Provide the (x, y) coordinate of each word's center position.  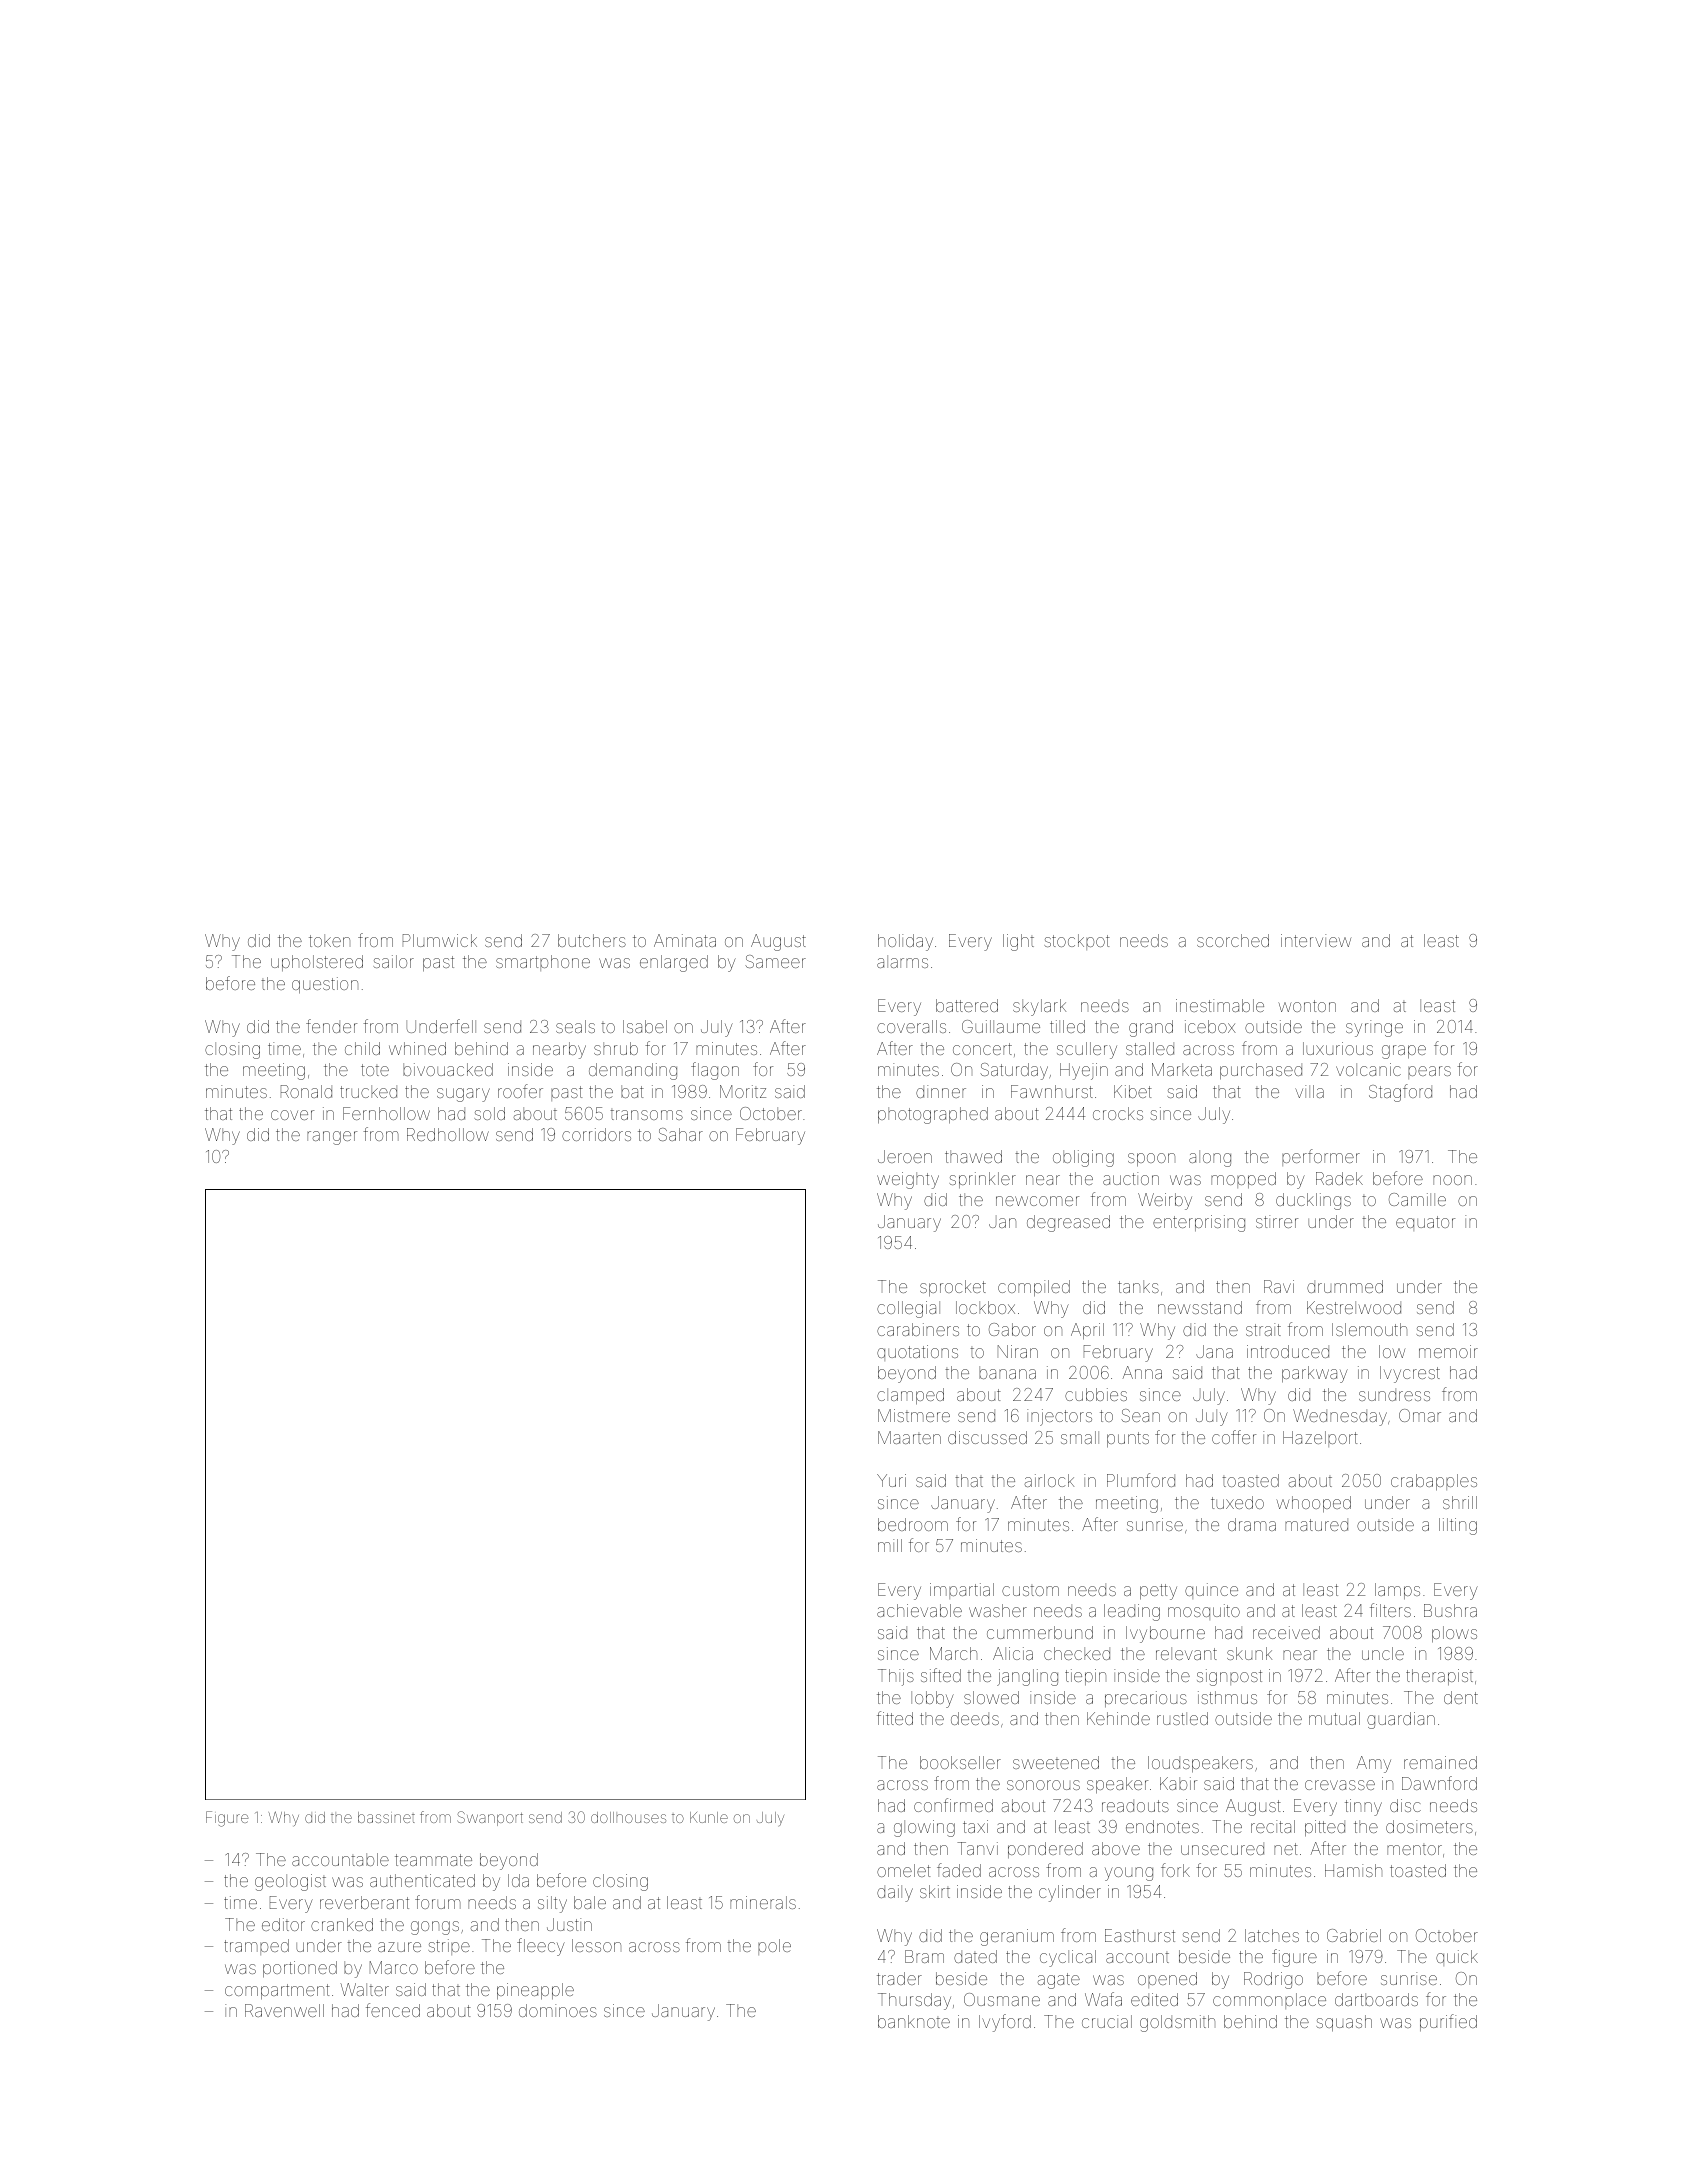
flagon (715, 1071)
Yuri (891, 1480)
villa (1309, 1091)
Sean (1140, 1415)
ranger (332, 1138)
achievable (919, 1610)
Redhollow (448, 1134)
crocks (1118, 1113)
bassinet (386, 1817)
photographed (933, 1115)
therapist (1439, 1677)
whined (417, 1048)
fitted (895, 1718)
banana (1007, 1372)
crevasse (1340, 1785)
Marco (394, 1967)
